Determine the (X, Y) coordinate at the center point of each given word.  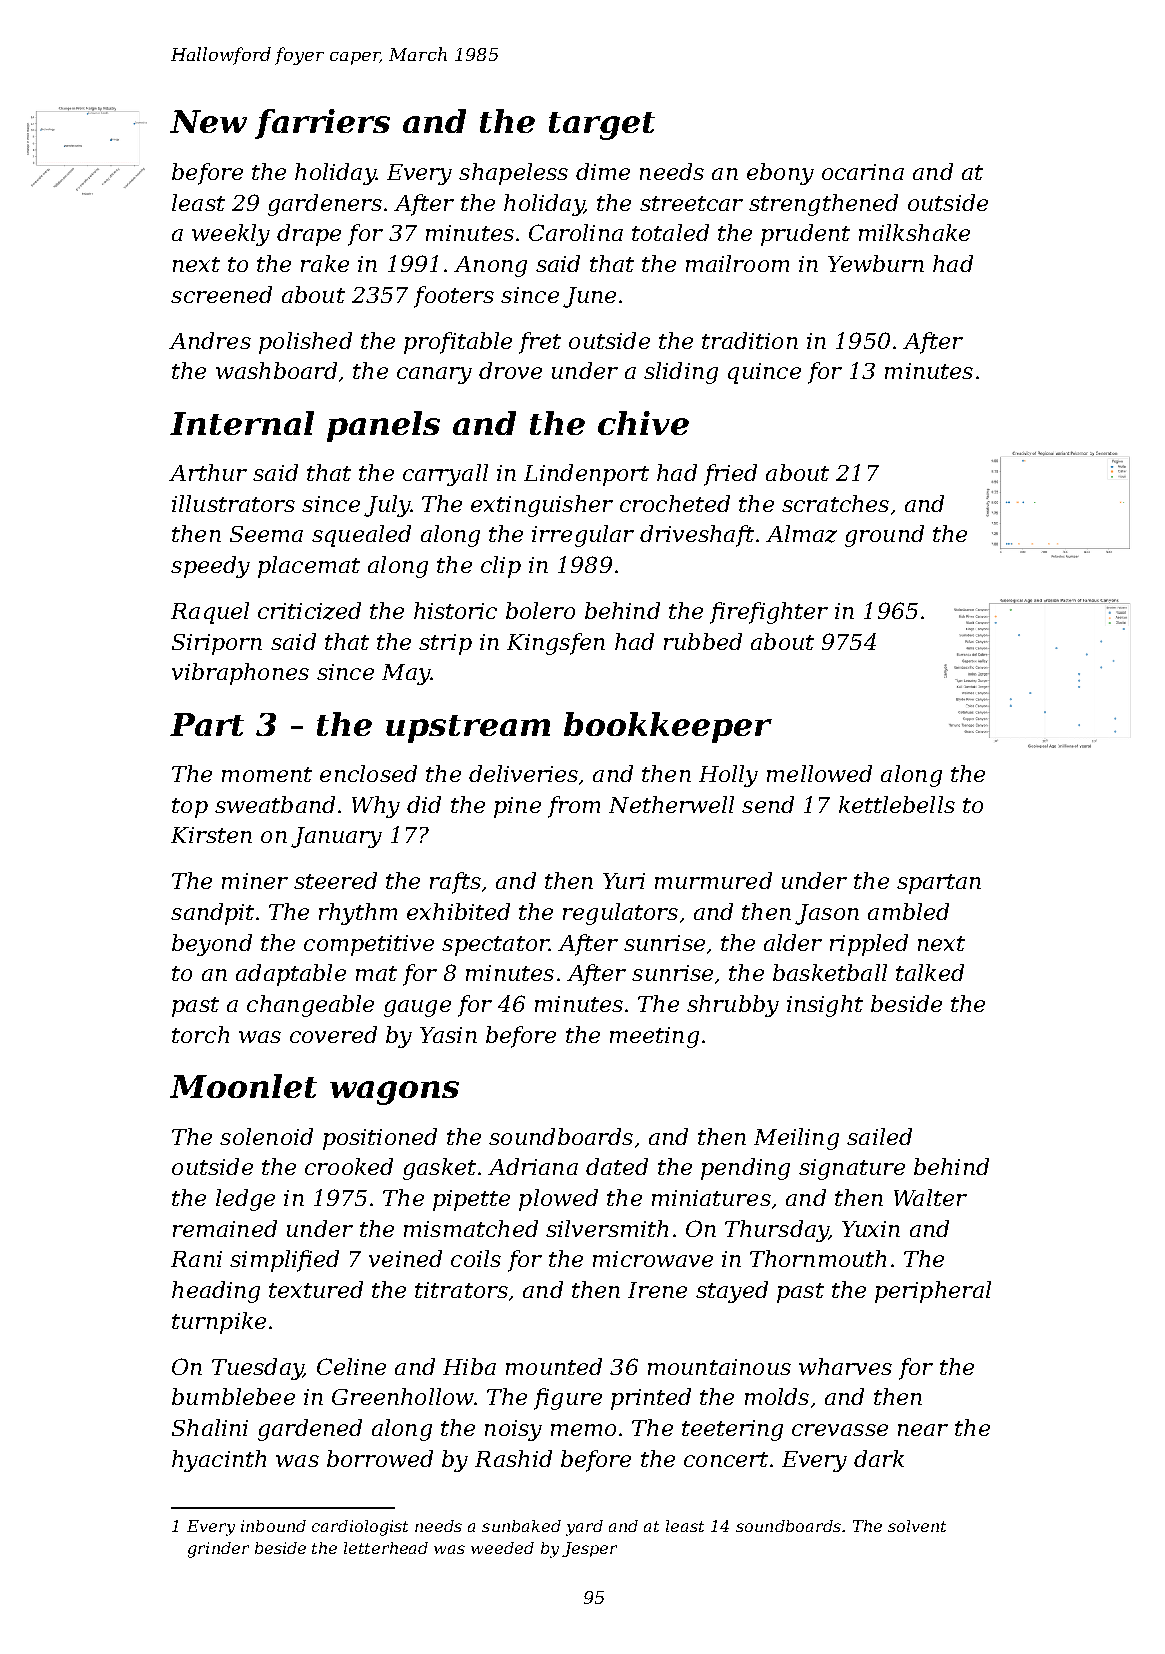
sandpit (212, 914)
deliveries (523, 773)
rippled (869, 945)
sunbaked (521, 1526)
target (602, 126)
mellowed (819, 773)
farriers (322, 124)
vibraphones (240, 674)
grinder (218, 1550)
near (923, 1430)
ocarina (863, 172)
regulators (620, 914)
